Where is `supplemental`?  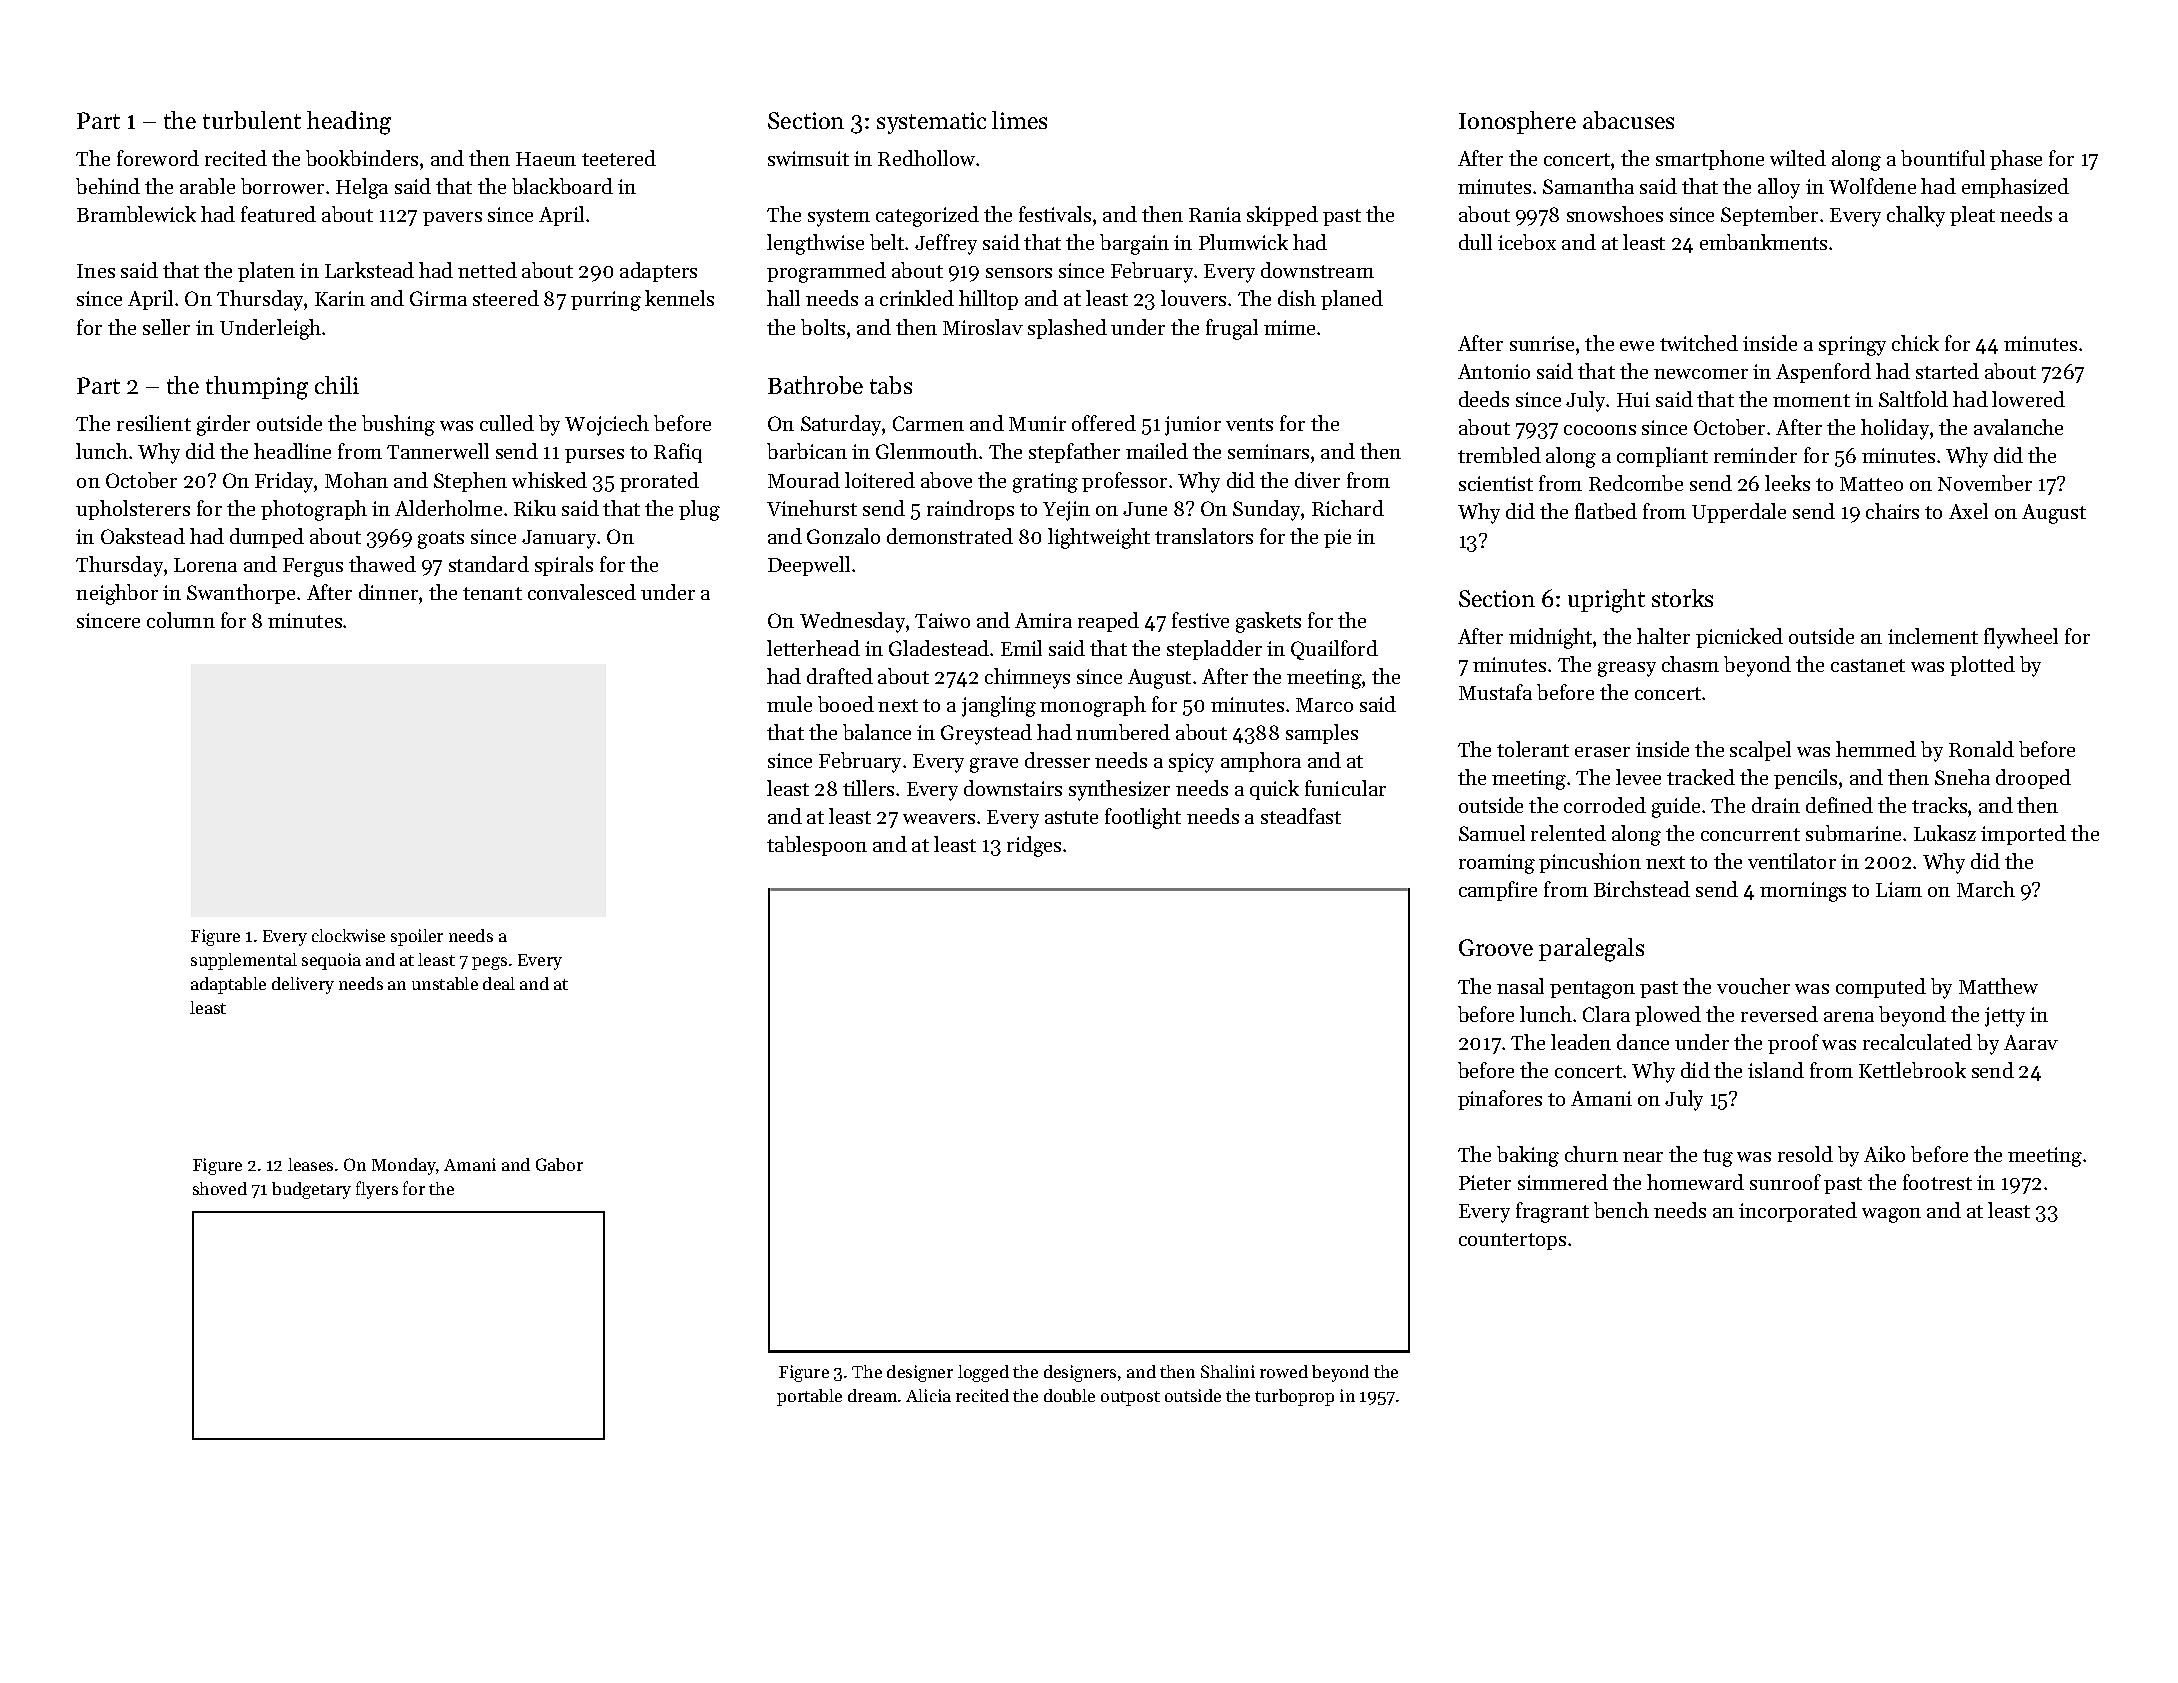 supplemental is located at coordinates (244, 961).
